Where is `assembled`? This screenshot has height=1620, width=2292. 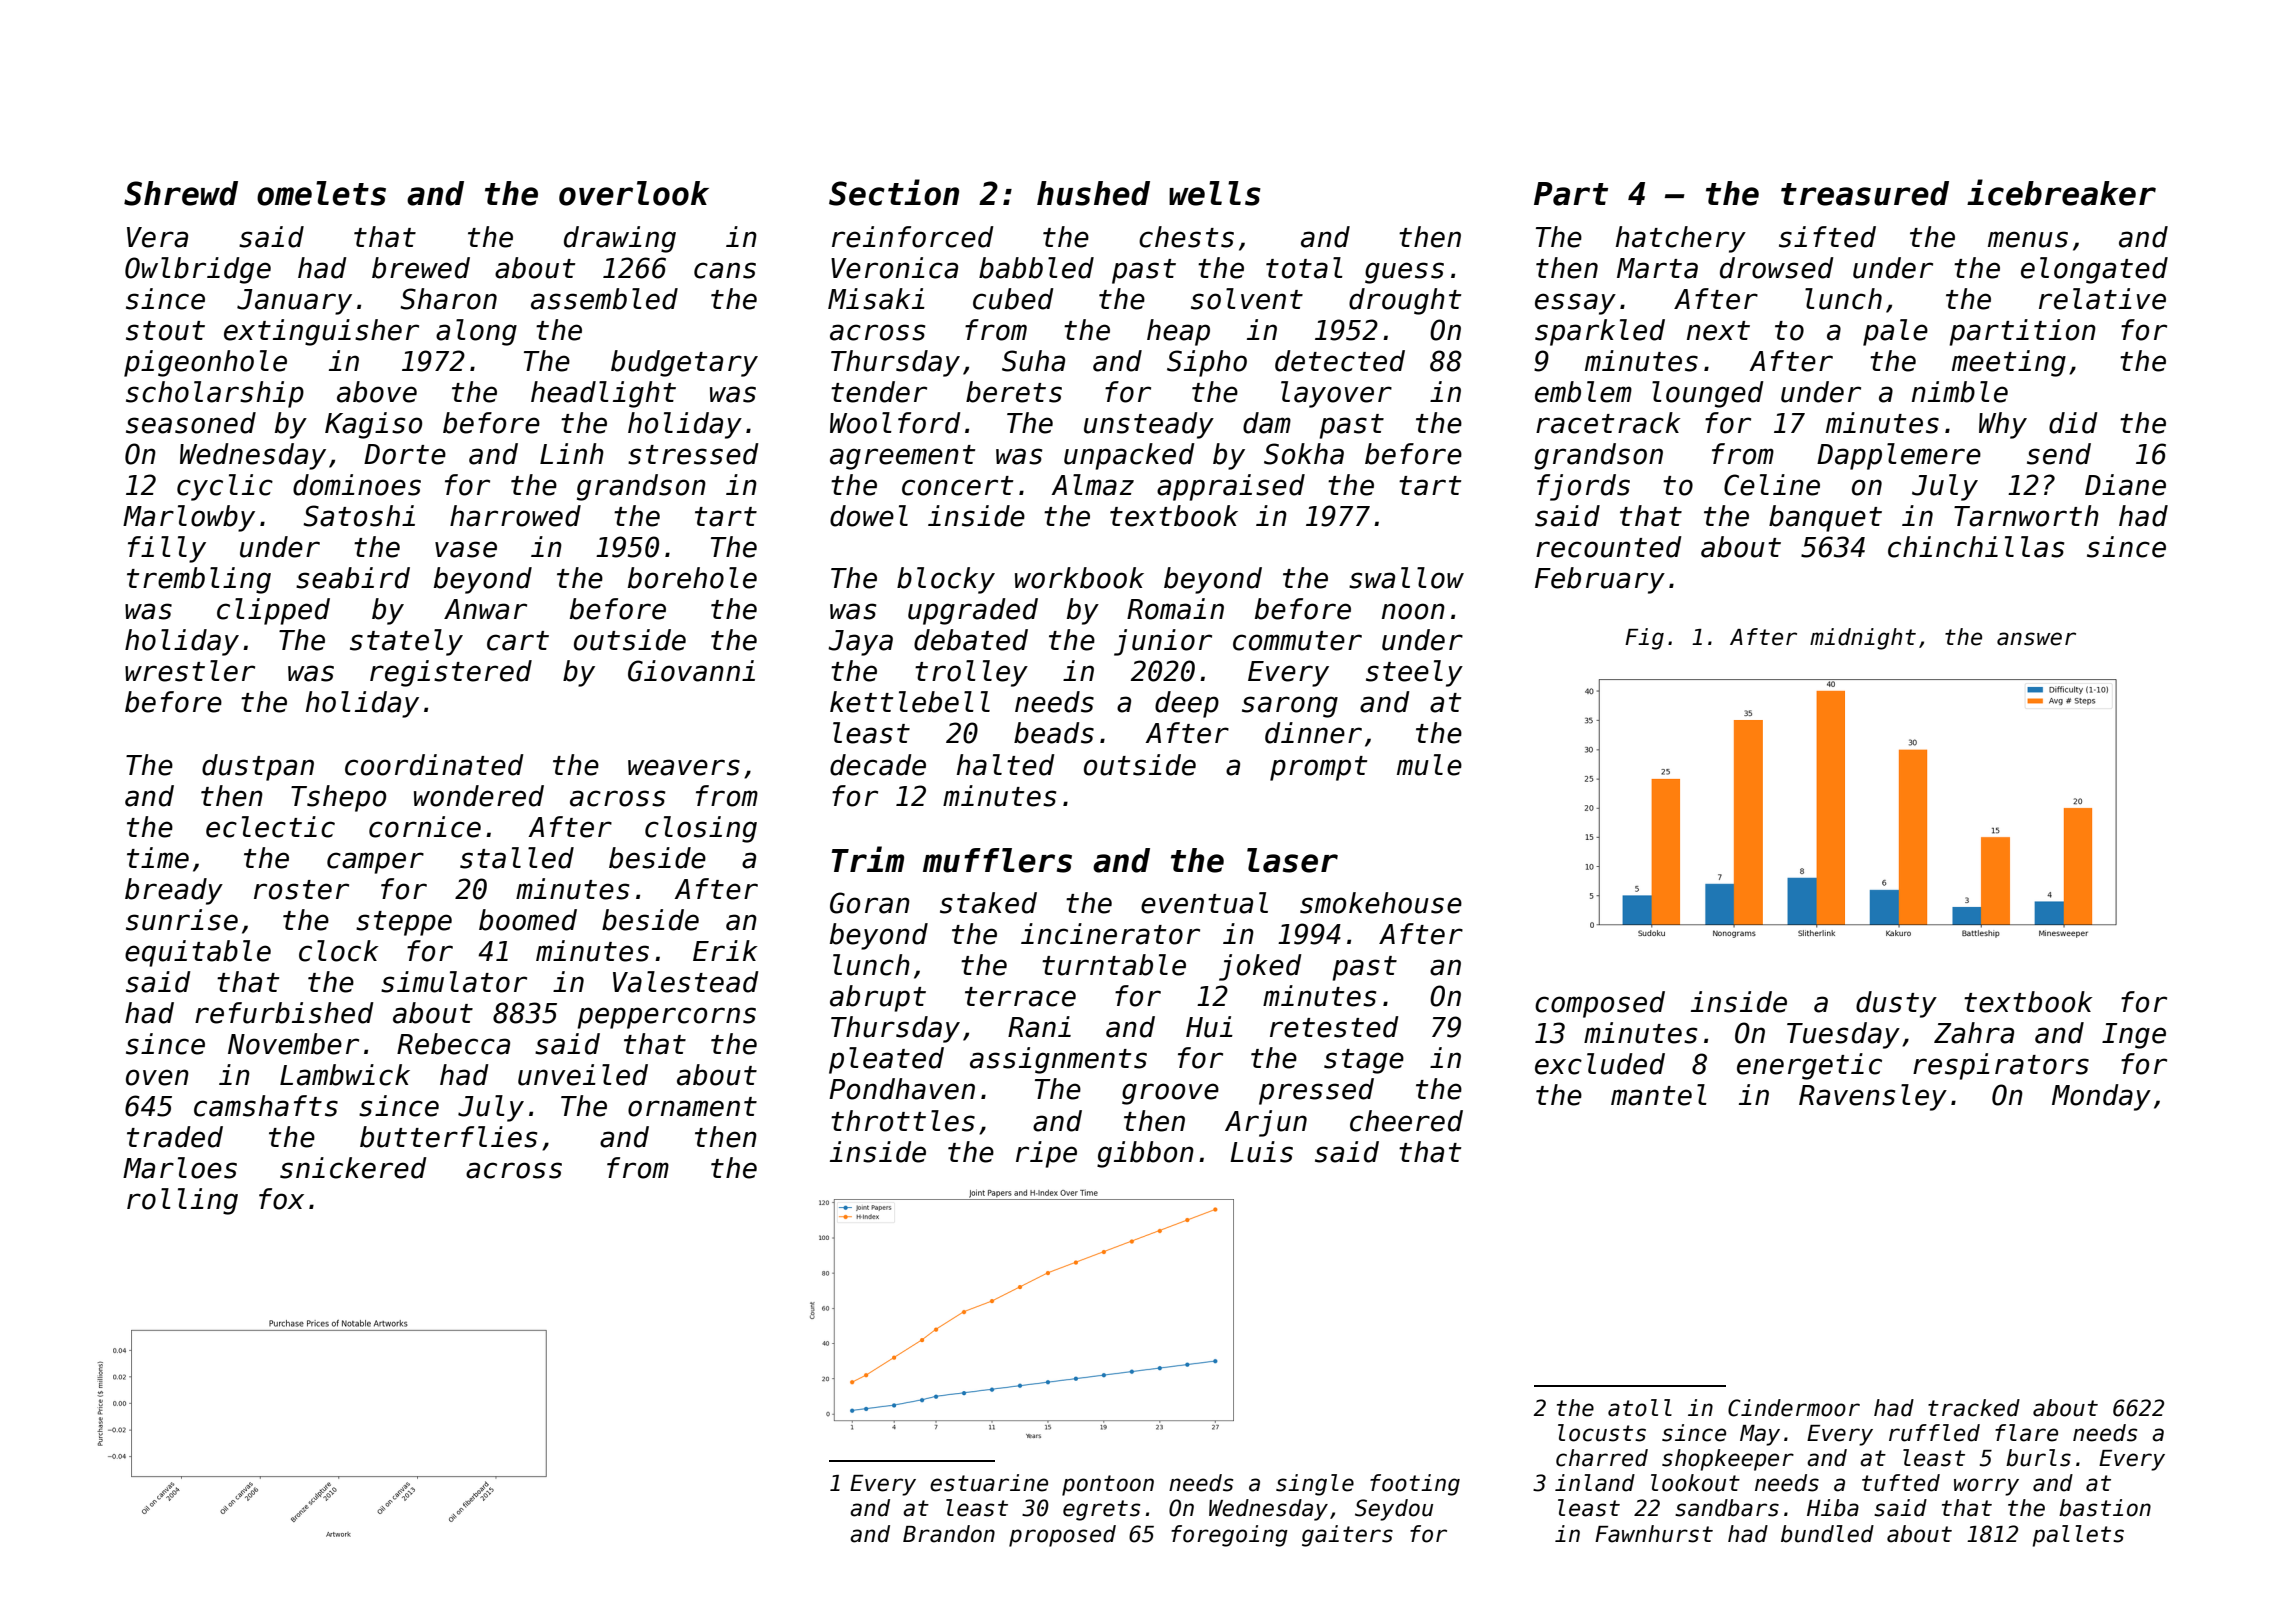 assembled is located at coordinates (604, 299).
